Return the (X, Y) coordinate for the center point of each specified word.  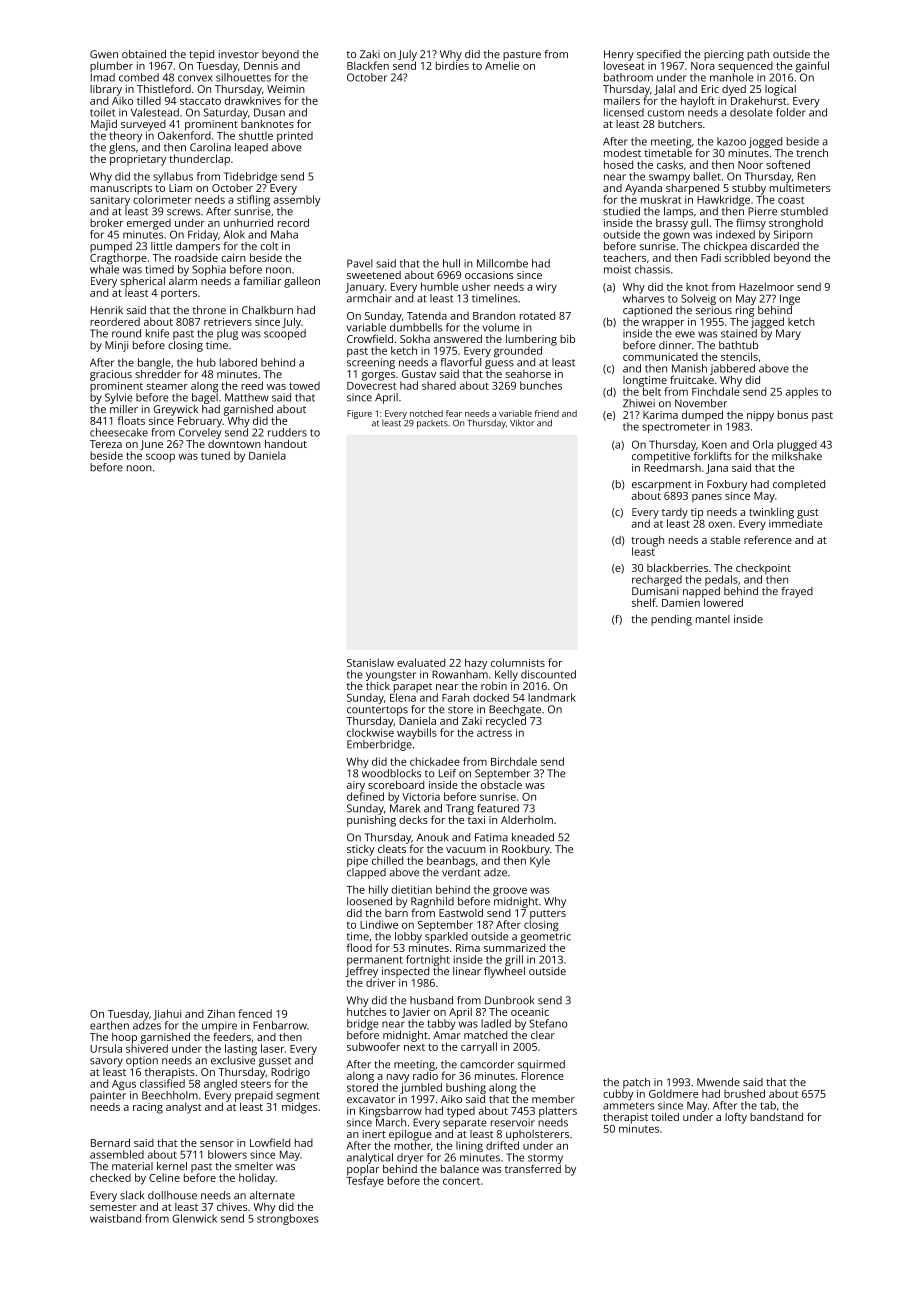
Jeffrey (361, 972)
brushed (744, 1093)
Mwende (718, 1082)
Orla (763, 444)
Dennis (261, 66)
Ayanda (643, 189)
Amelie (502, 65)
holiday (257, 1179)
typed (461, 1112)
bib (567, 339)
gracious (111, 375)
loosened (369, 901)
